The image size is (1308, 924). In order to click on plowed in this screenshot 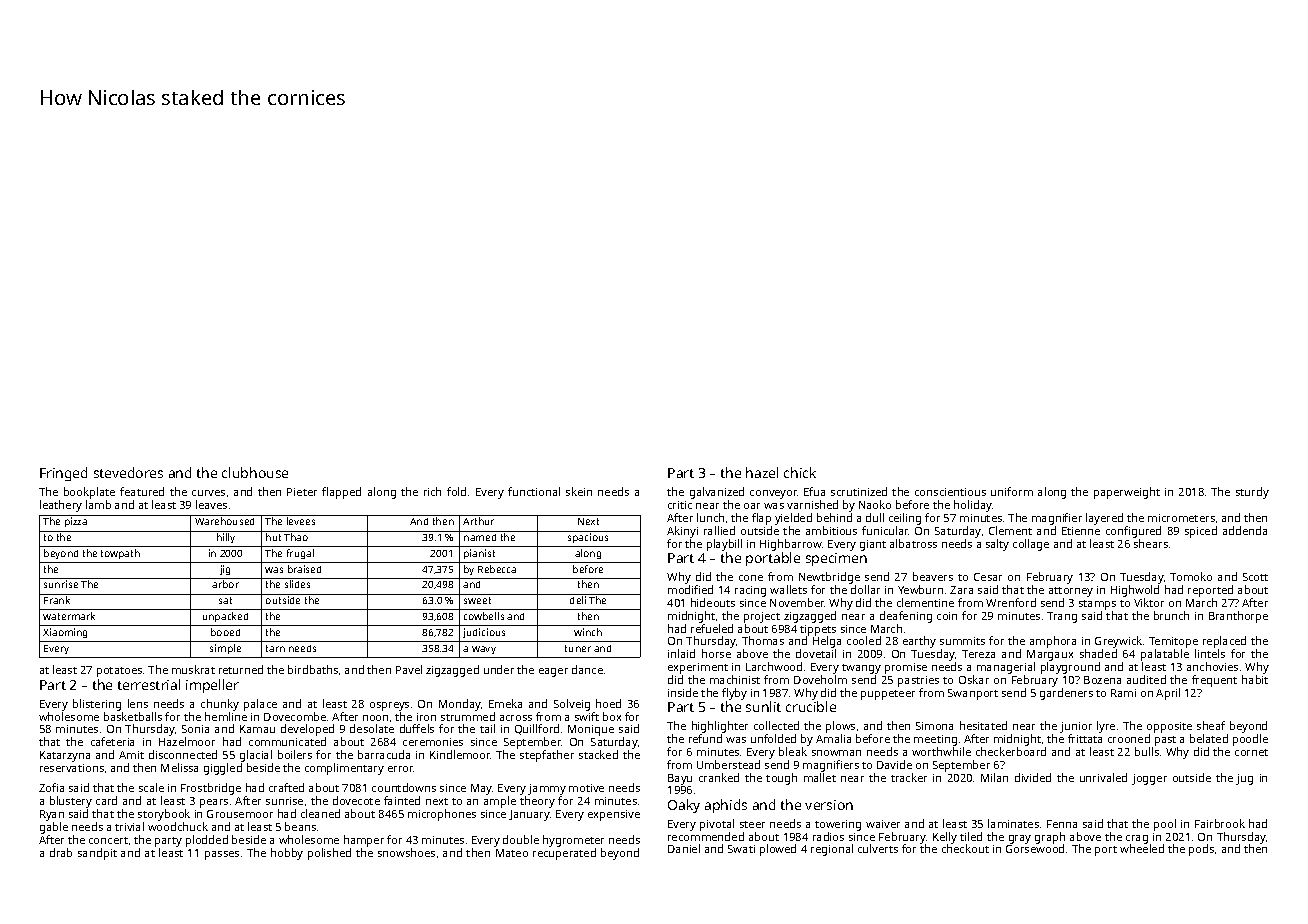, I will do `click(778, 850)`.
